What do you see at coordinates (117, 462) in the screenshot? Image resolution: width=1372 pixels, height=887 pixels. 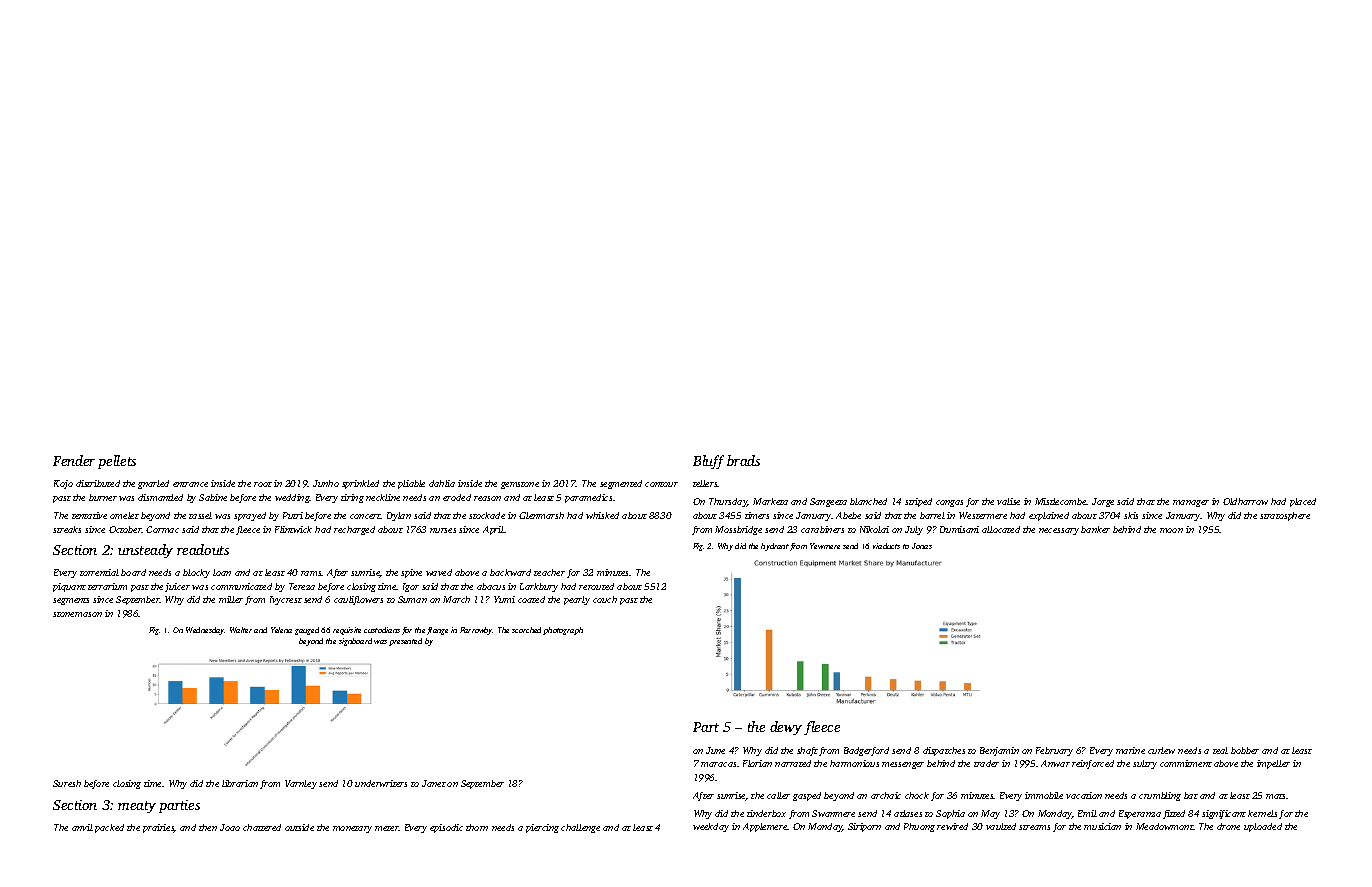 I see `pellets` at bounding box center [117, 462].
